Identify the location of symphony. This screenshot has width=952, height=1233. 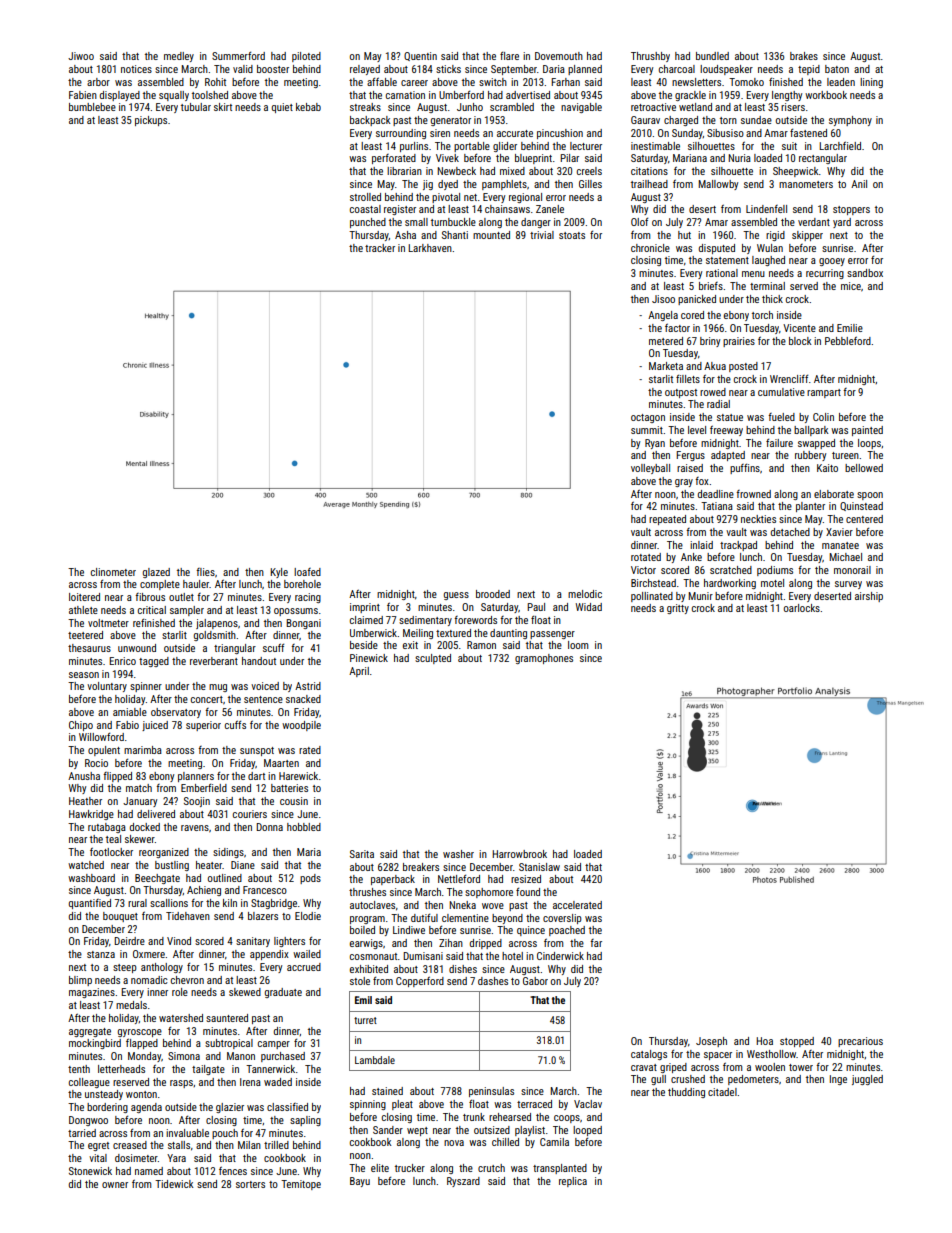
(850, 121).
